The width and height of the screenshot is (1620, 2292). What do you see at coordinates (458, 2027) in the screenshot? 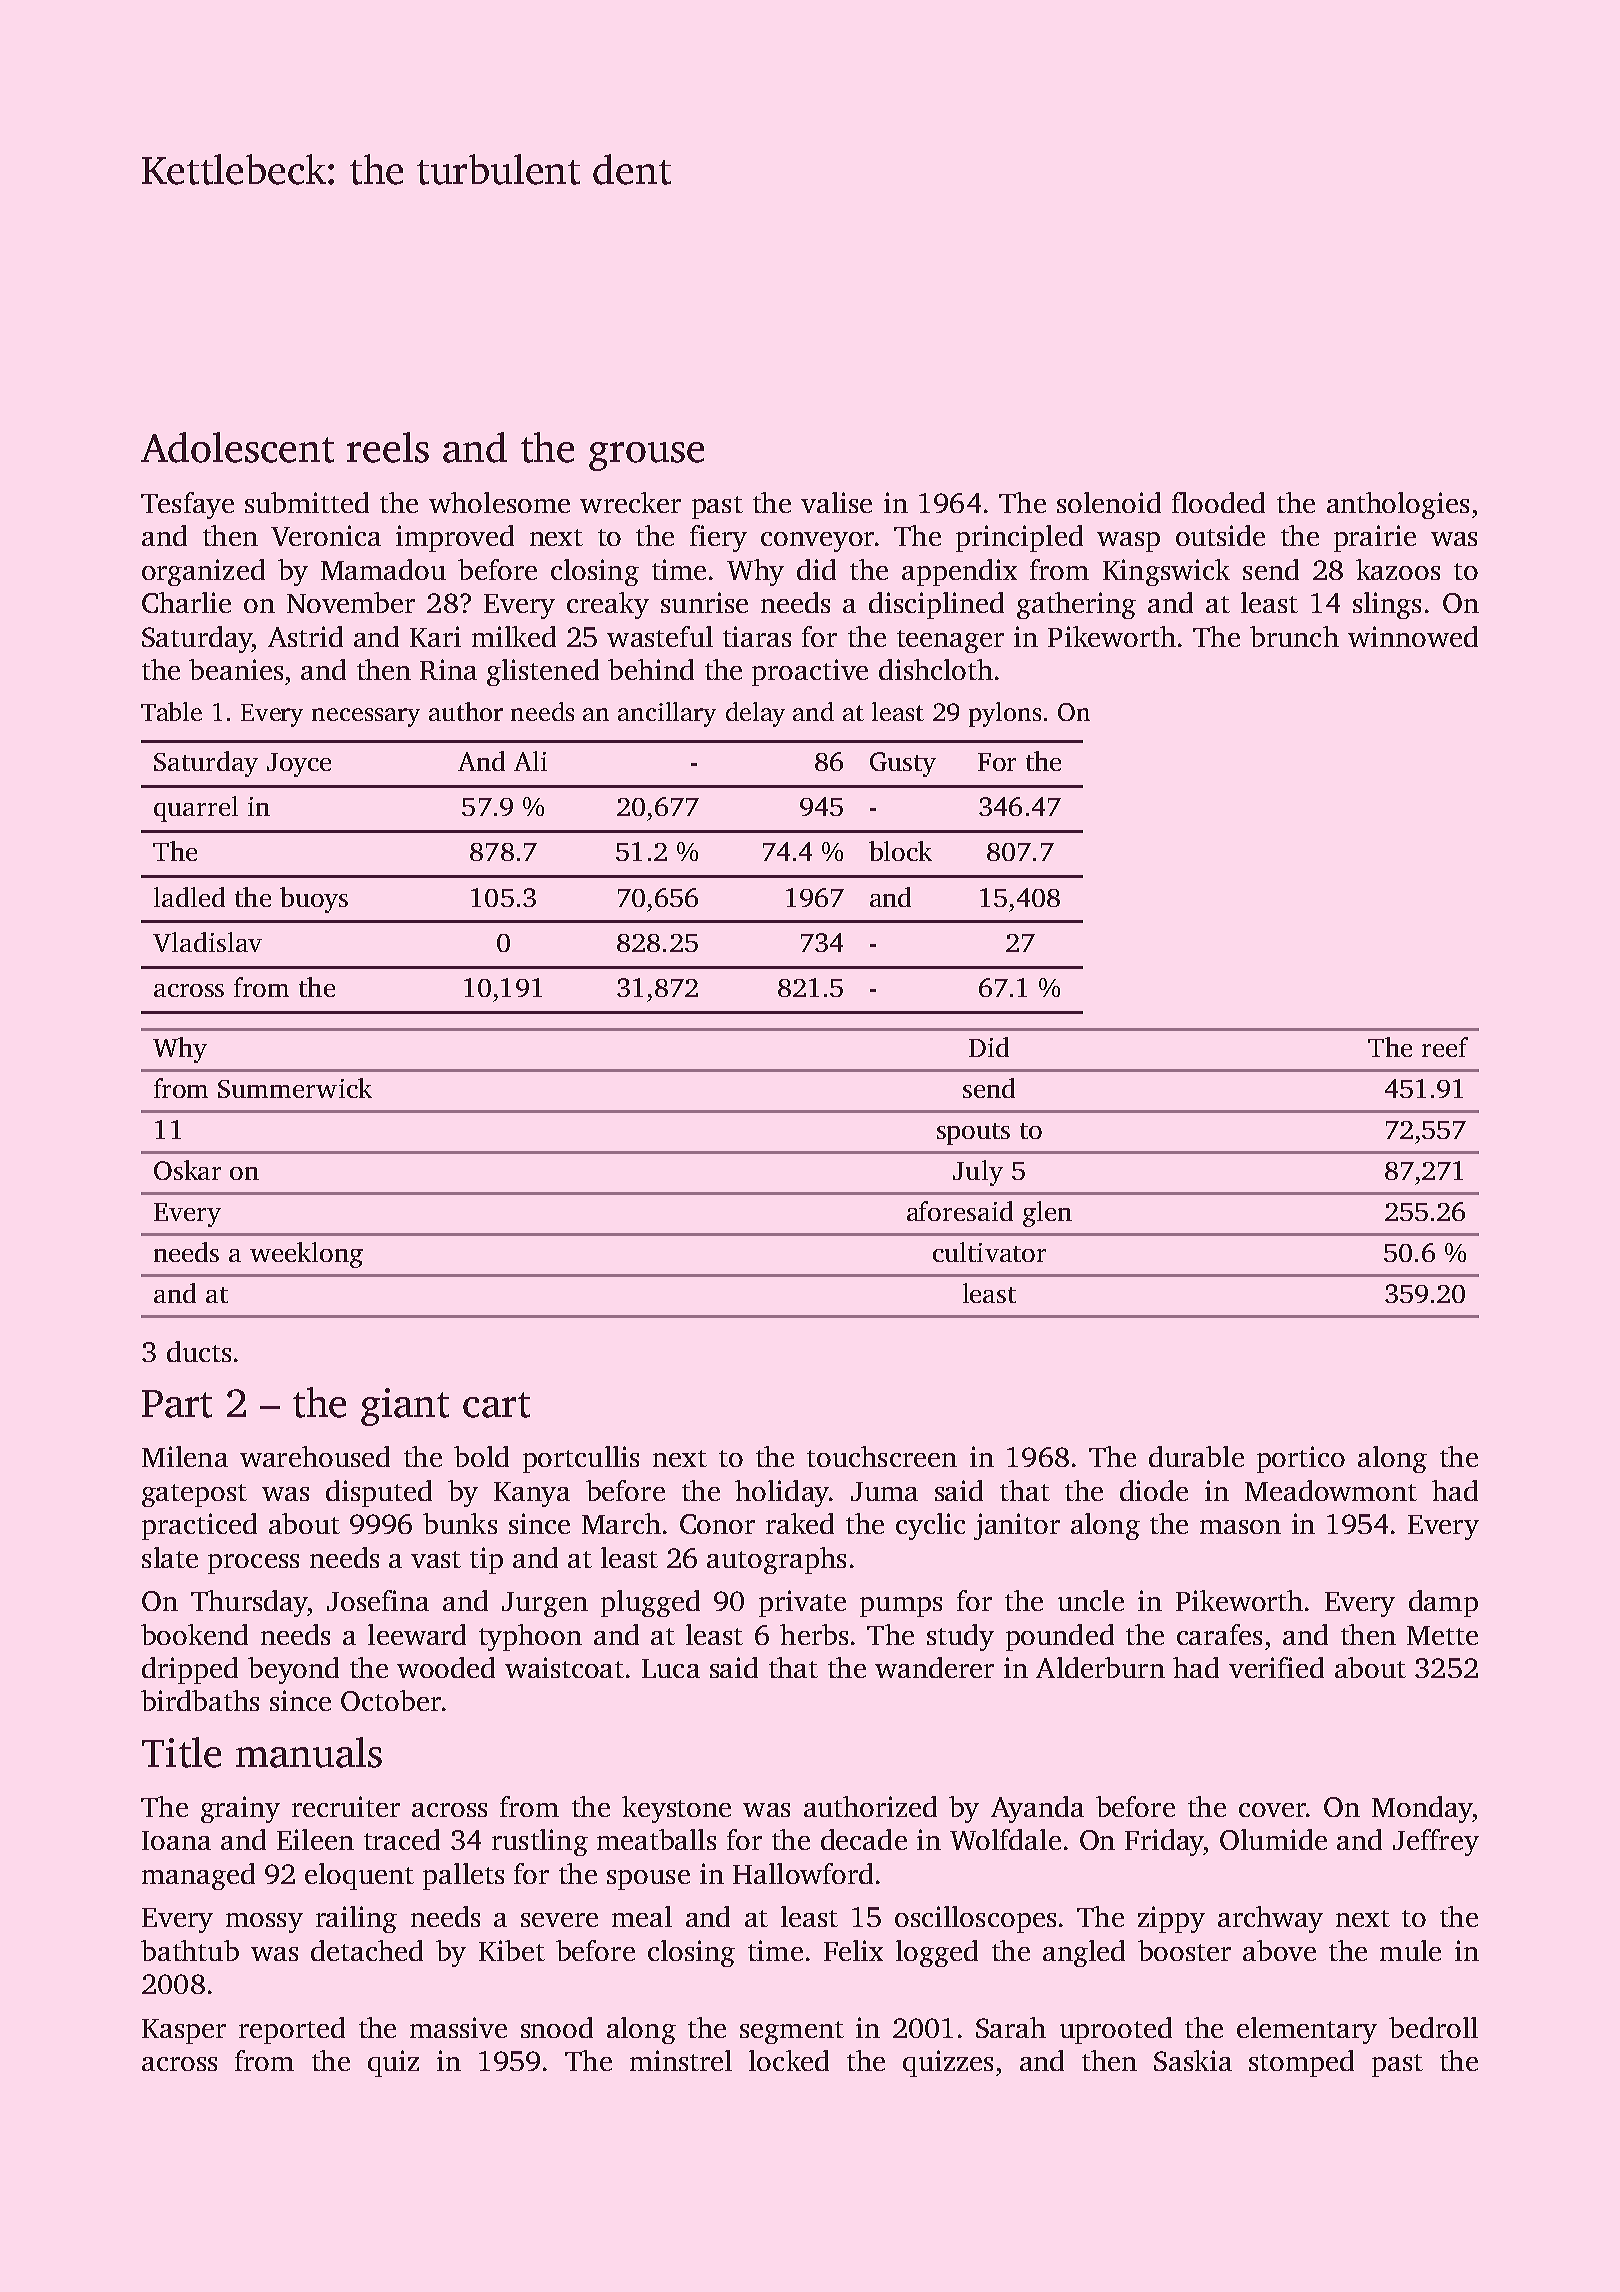
I see `massive` at bounding box center [458, 2027].
